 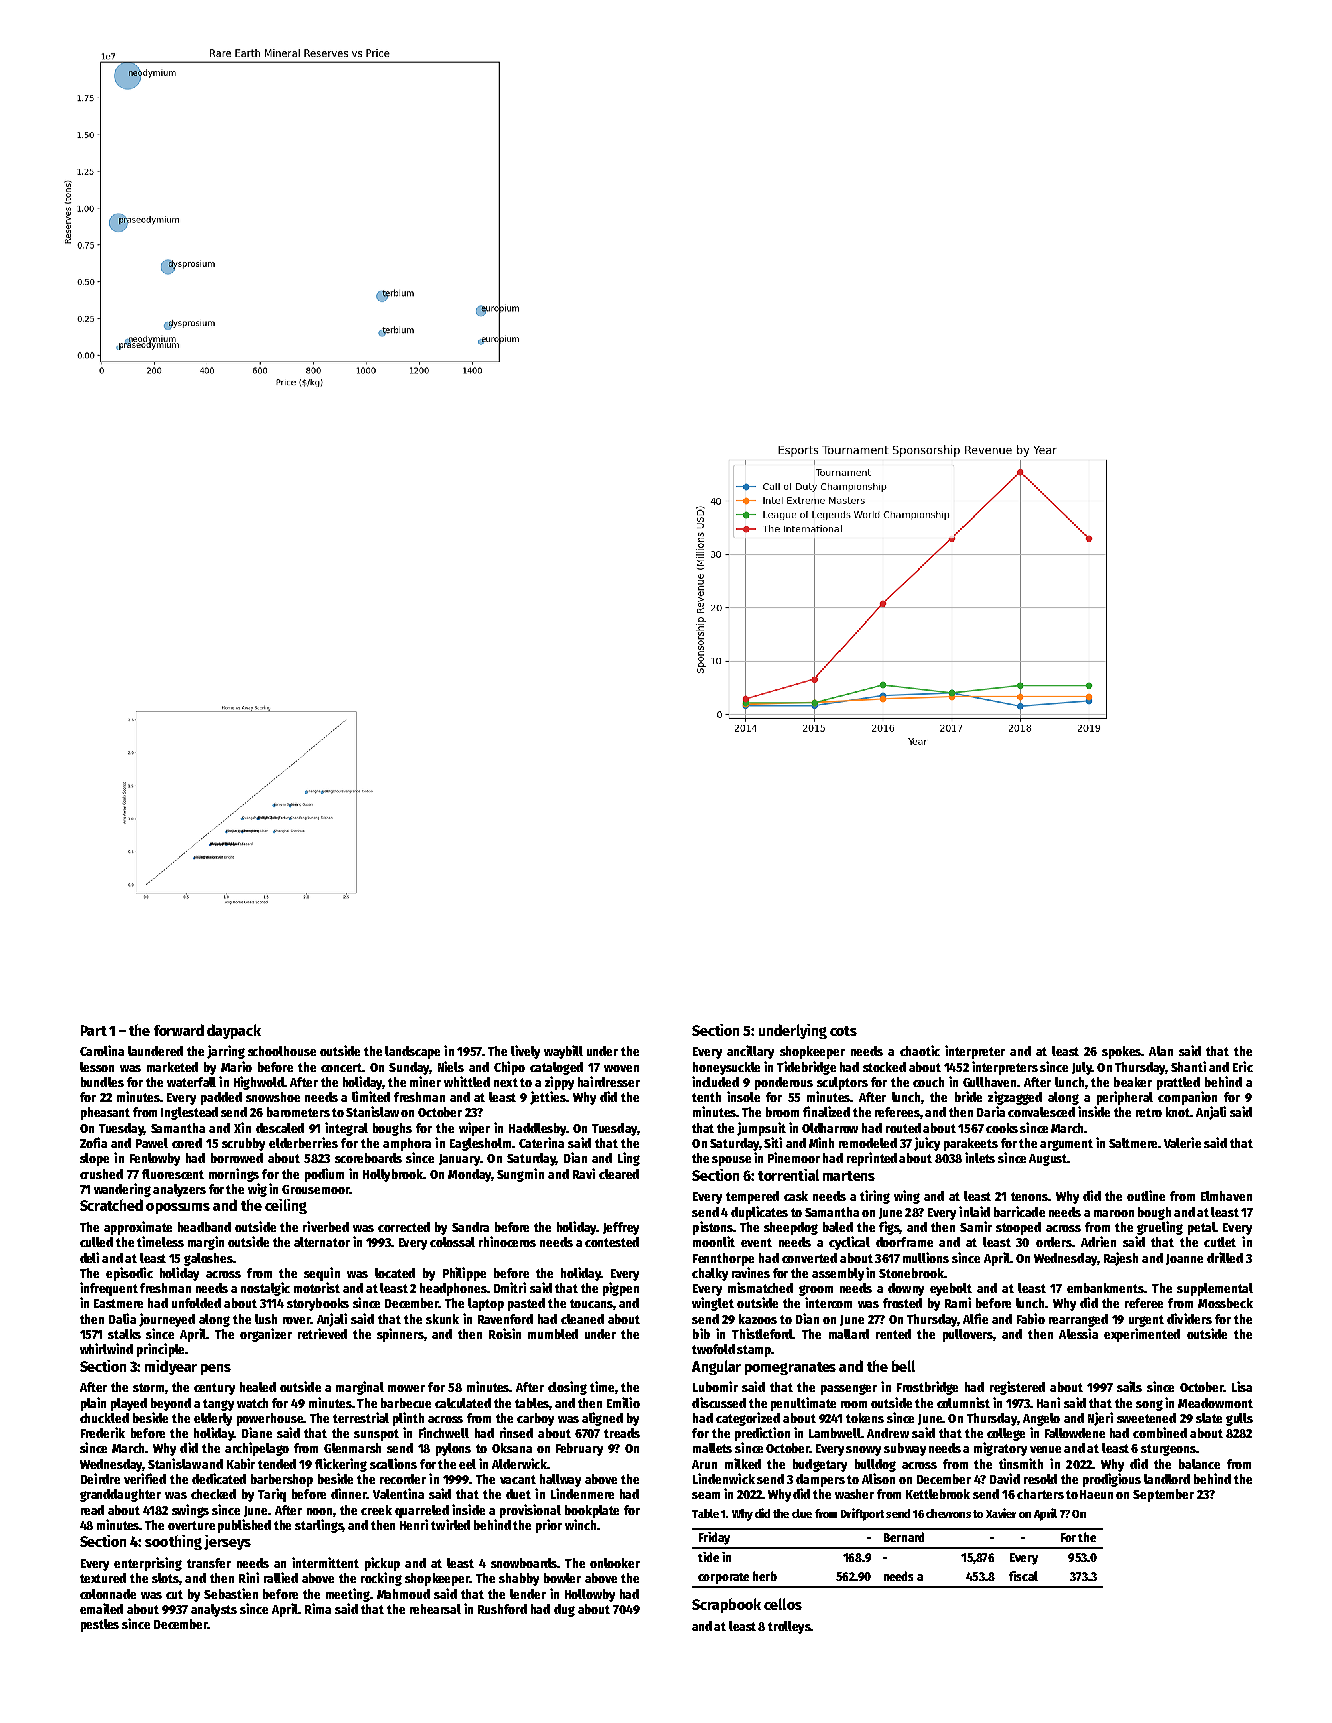 What do you see at coordinates (1226, 1196) in the image?
I see `Elmhaven` at bounding box center [1226, 1196].
